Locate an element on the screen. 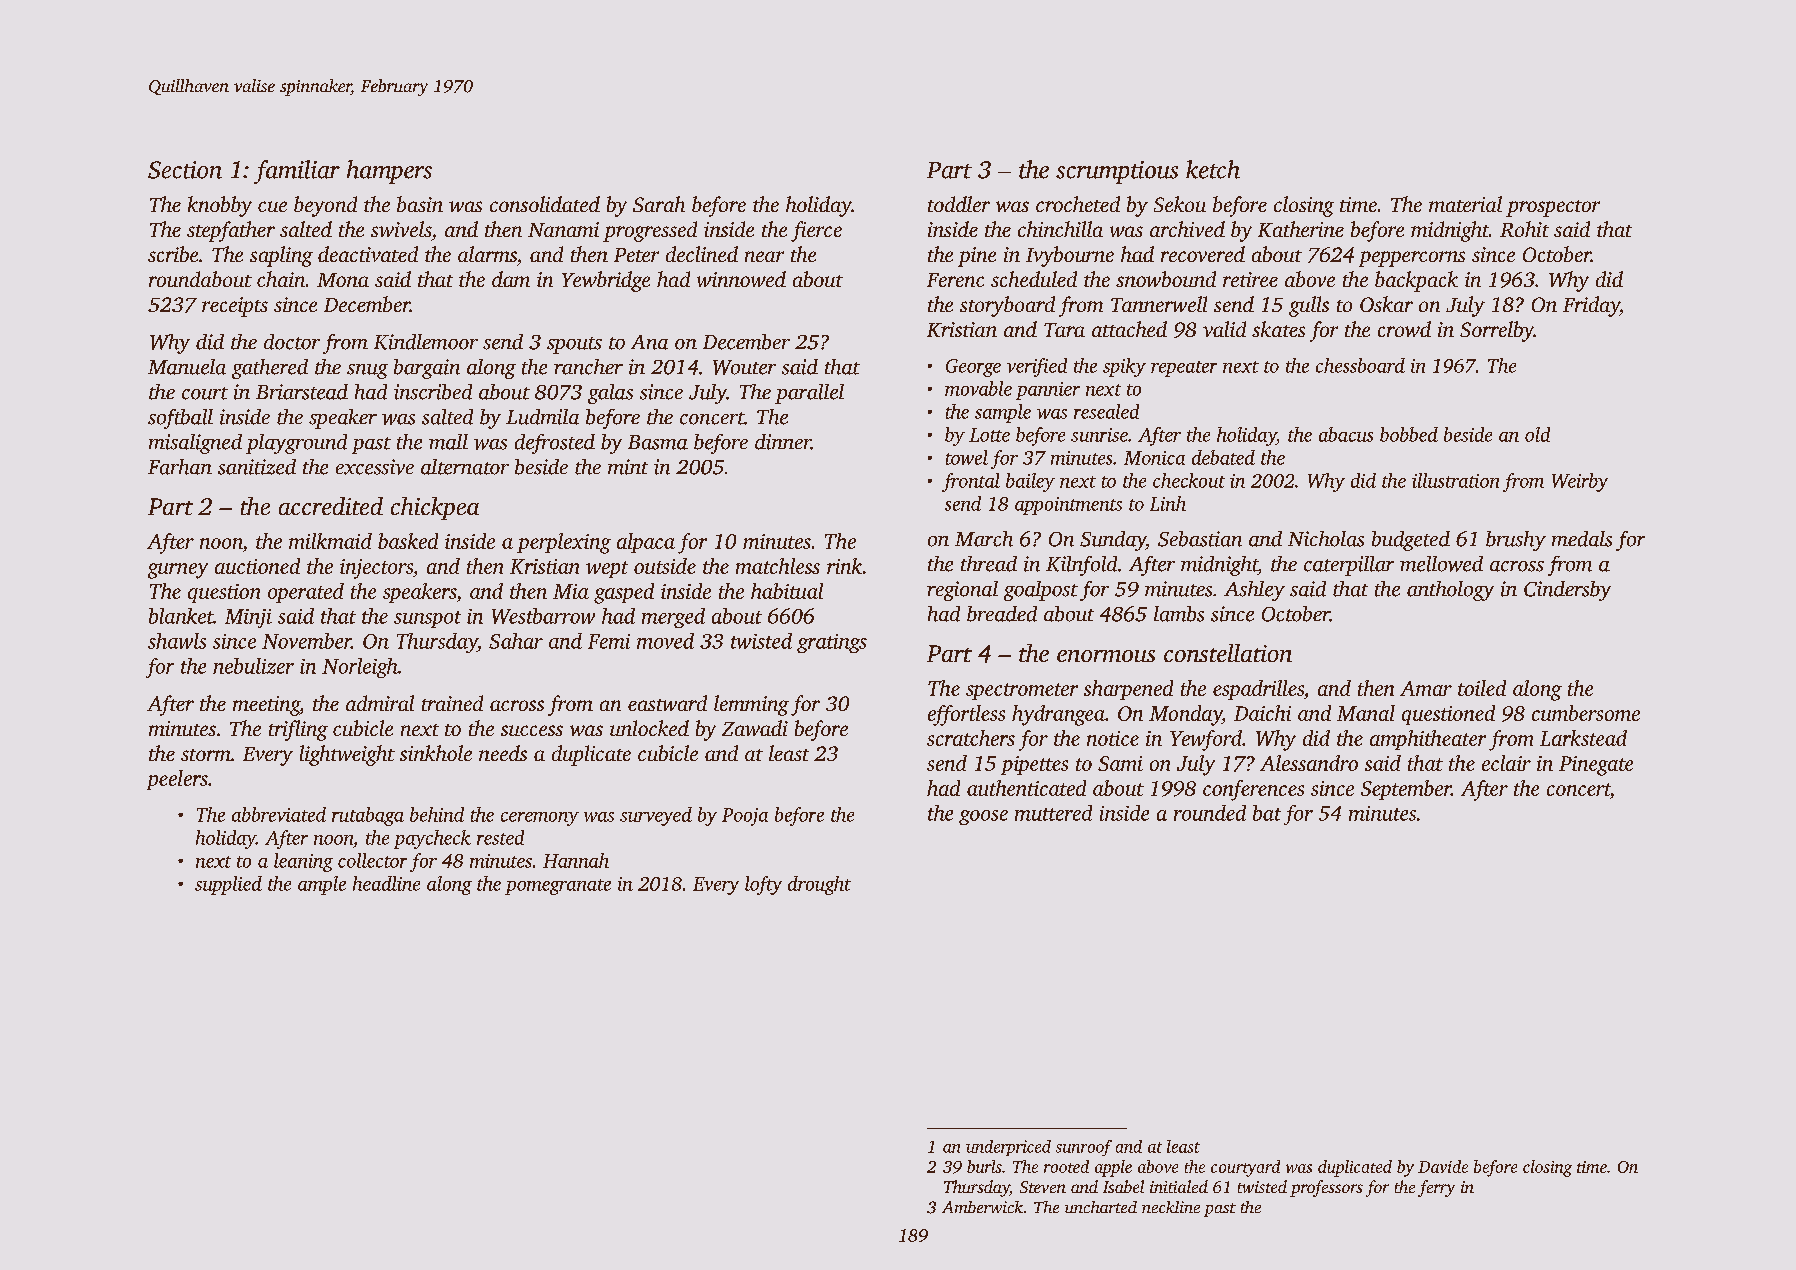  supplied is located at coordinates (228, 885).
